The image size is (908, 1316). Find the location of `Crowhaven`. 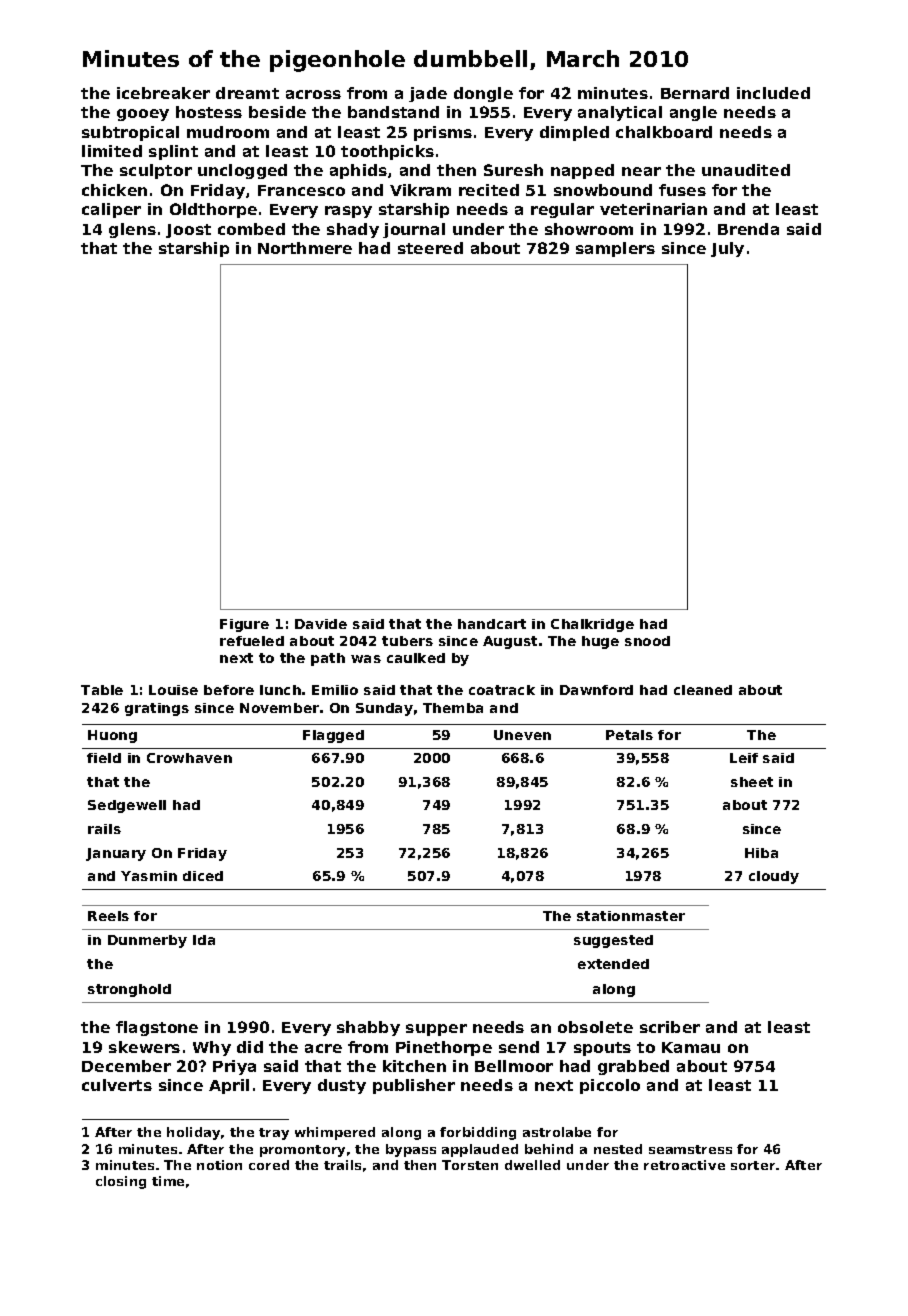

Crowhaven is located at coordinates (189, 758).
